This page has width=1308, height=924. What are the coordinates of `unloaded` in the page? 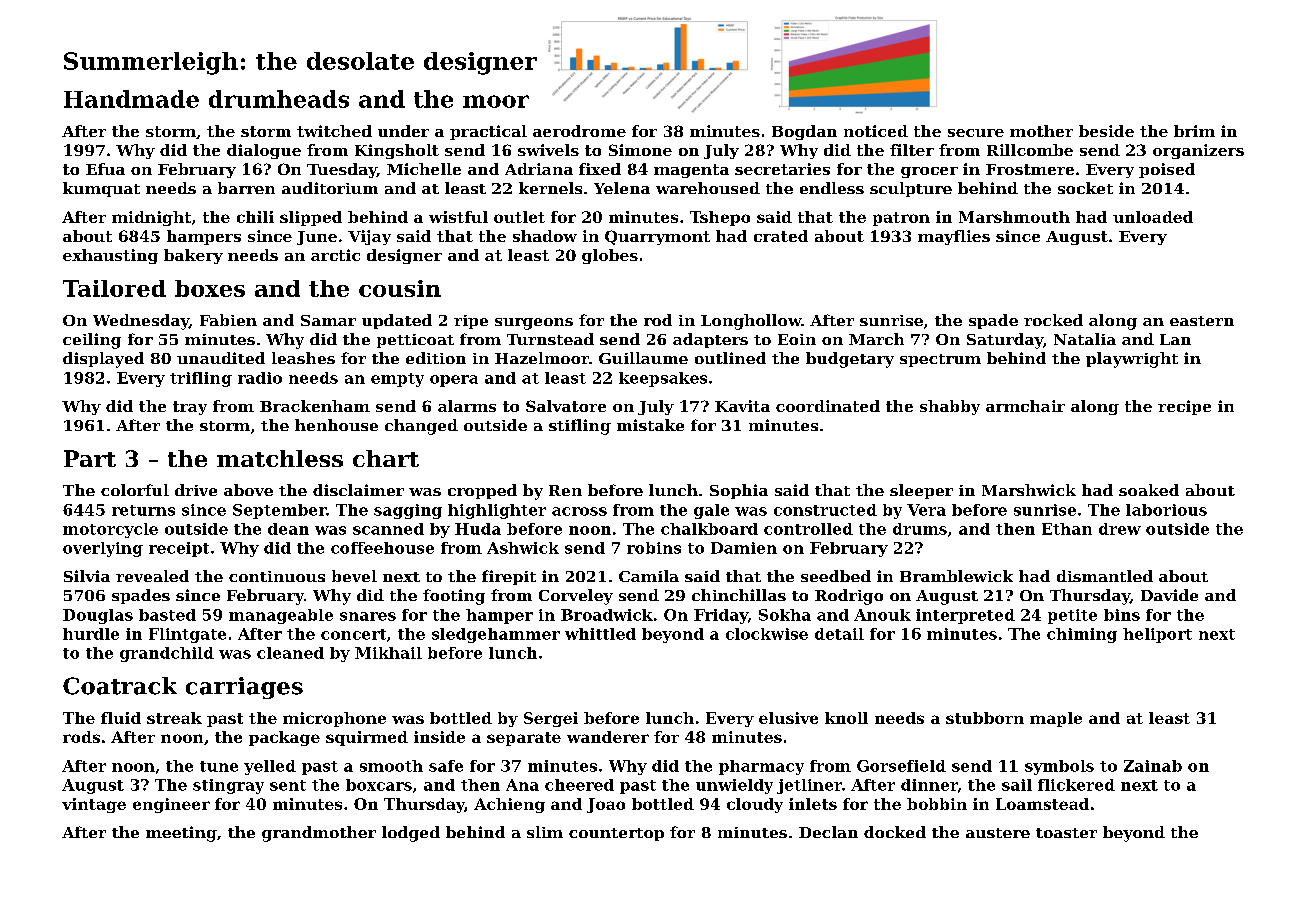 It's located at (1153, 217).
